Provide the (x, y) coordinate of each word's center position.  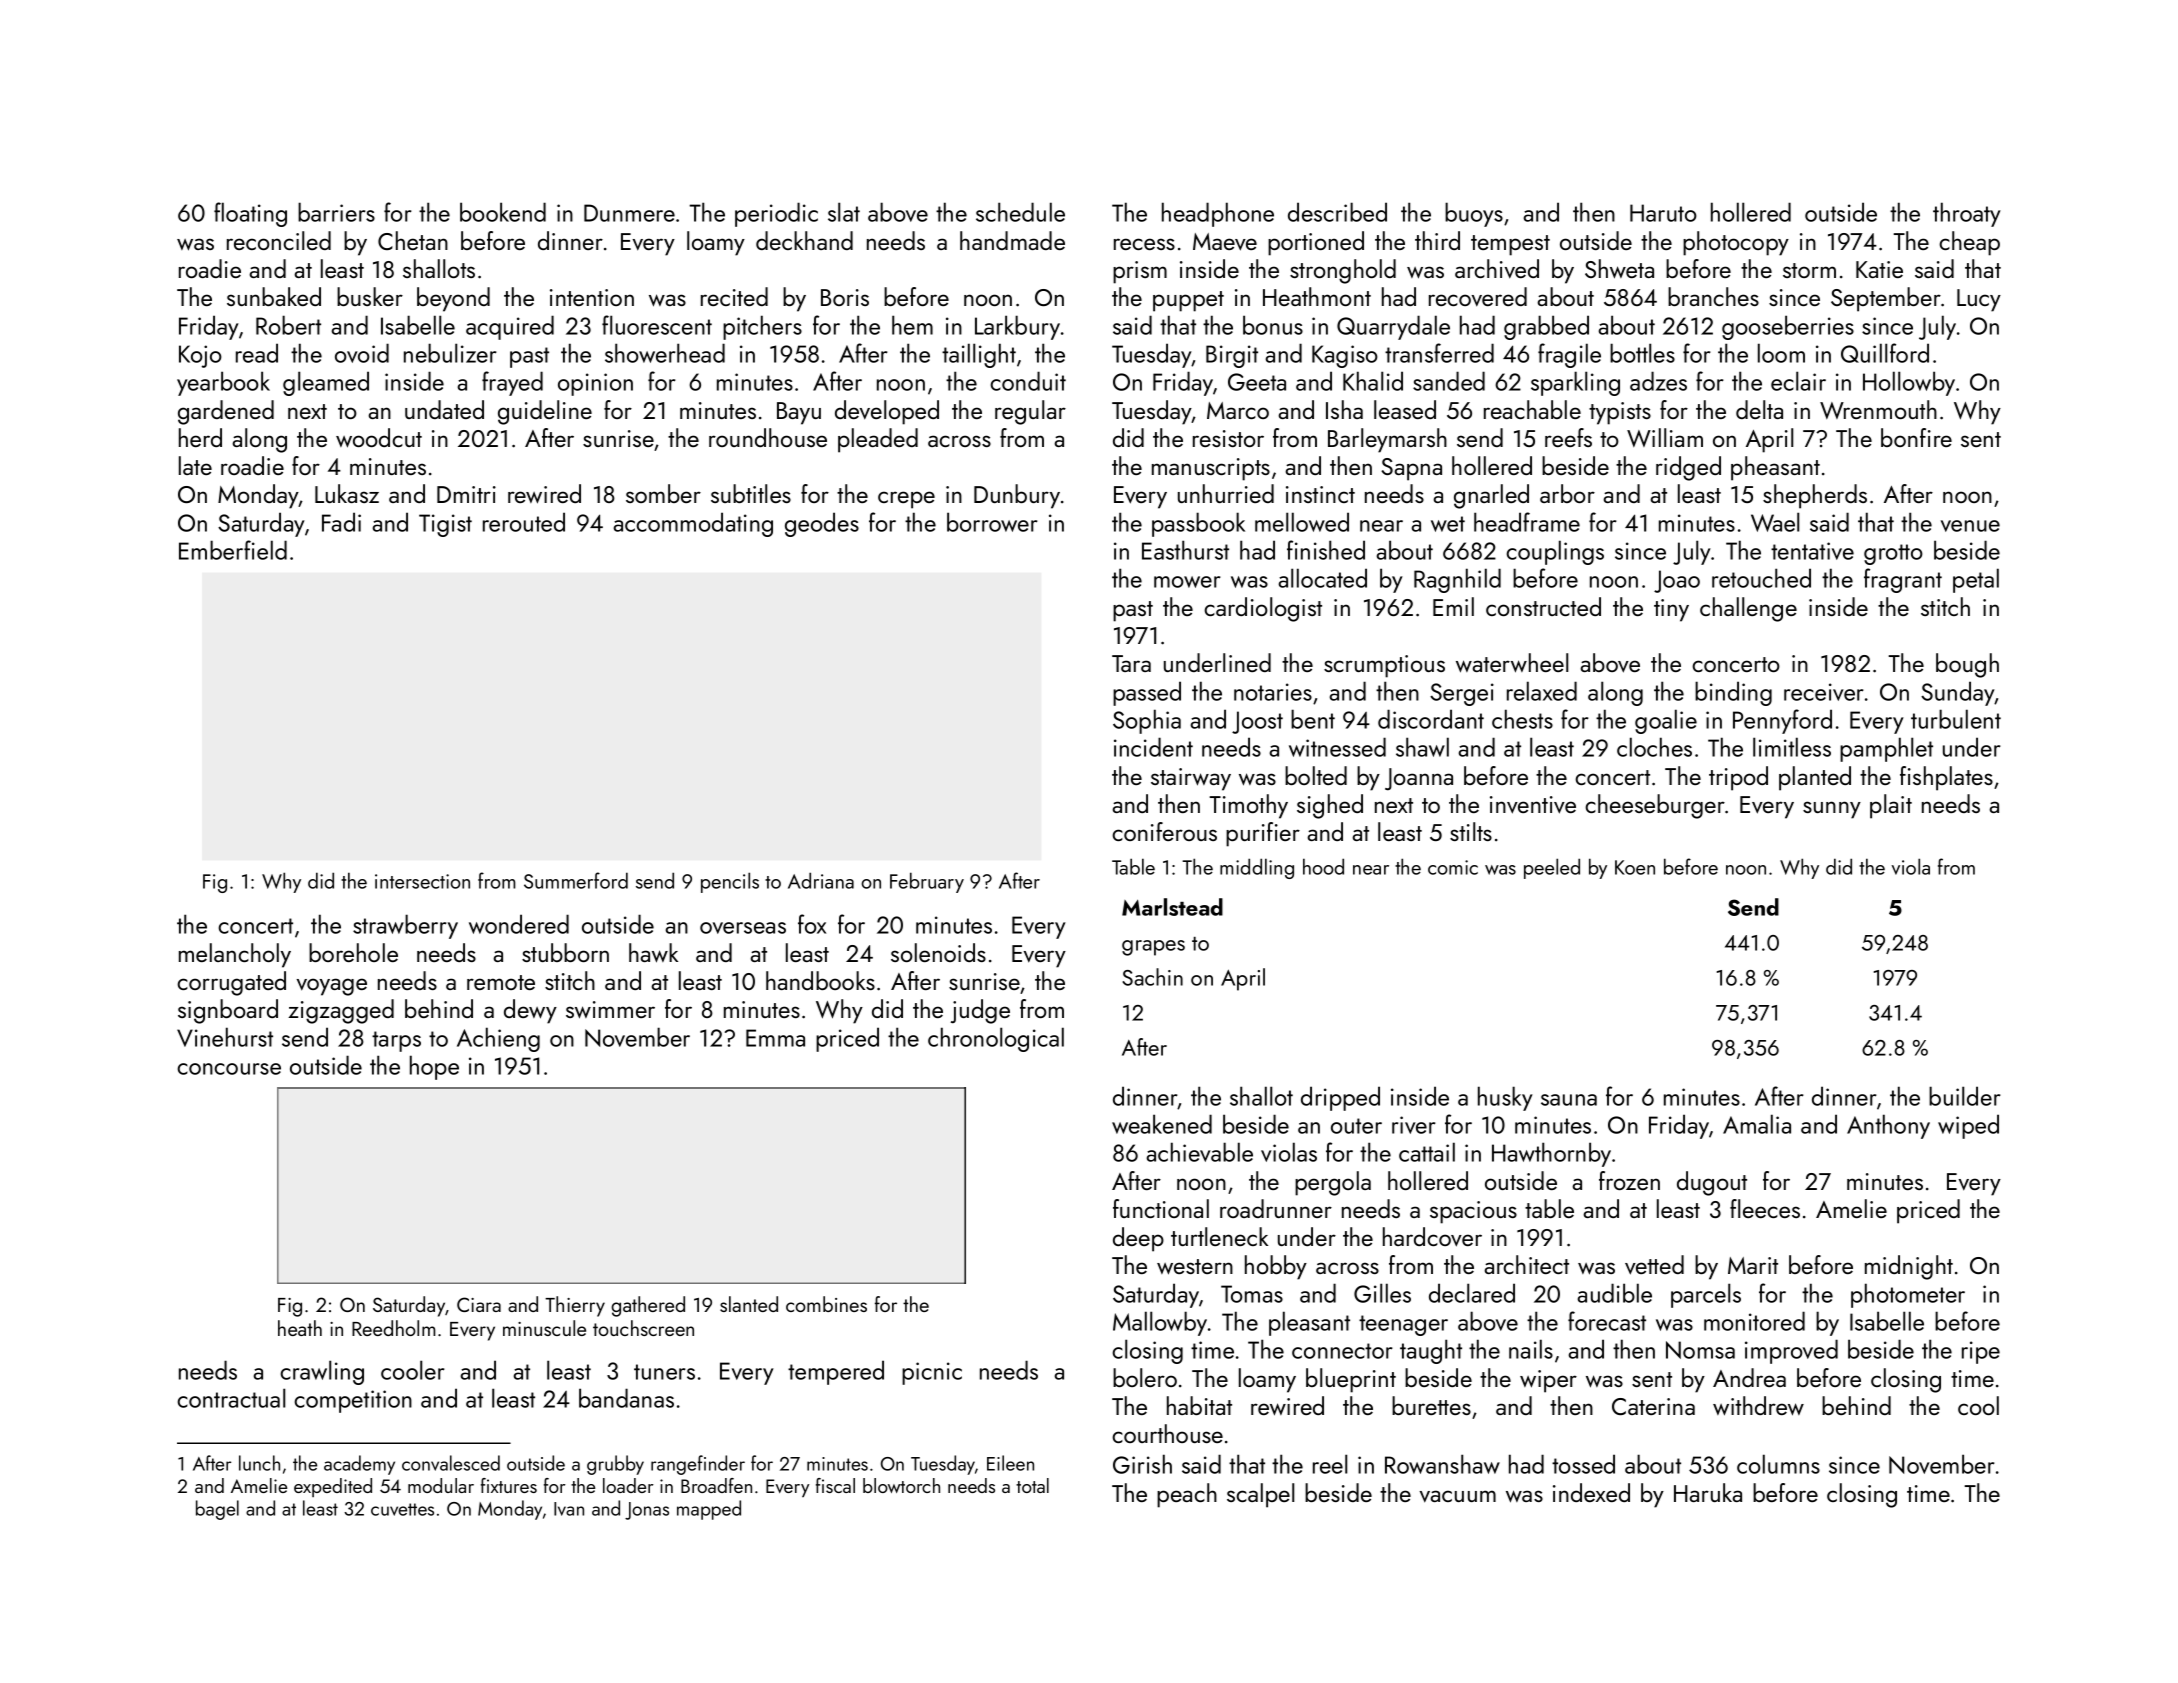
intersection (422, 881)
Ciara (479, 1304)
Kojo (200, 356)
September (1886, 299)
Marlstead (1172, 907)
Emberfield (233, 550)
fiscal (835, 1485)
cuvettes (402, 1509)
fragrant (1903, 580)
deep (1138, 1239)
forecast (1607, 1321)
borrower (992, 522)
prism (1140, 272)
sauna (1569, 1100)
